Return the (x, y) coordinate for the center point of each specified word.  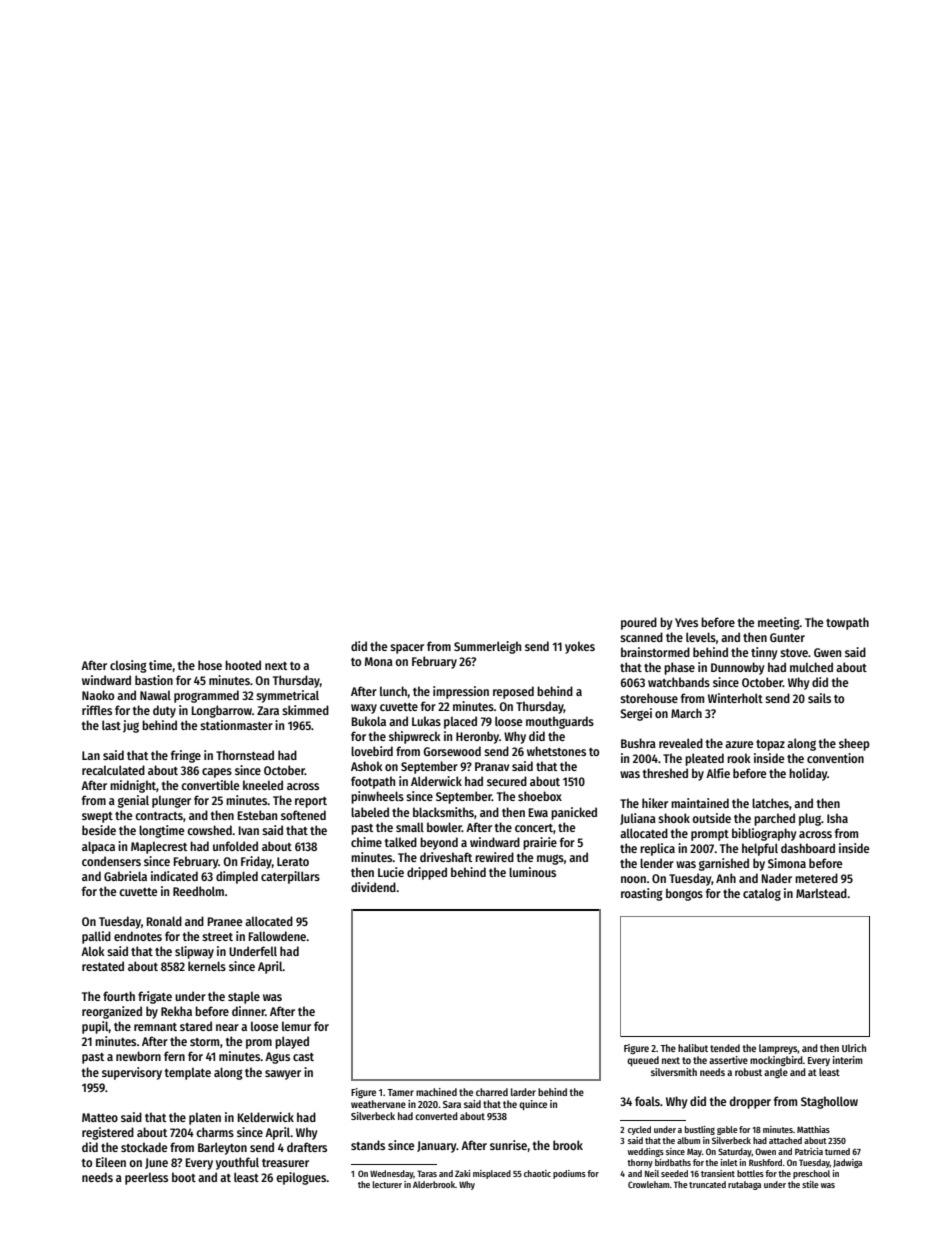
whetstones (556, 751)
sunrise (508, 1145)
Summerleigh (487, 647)
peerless (146, 1179)
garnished (724, 864)
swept (97, 817)
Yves (686, 622)
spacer (407, 649)
